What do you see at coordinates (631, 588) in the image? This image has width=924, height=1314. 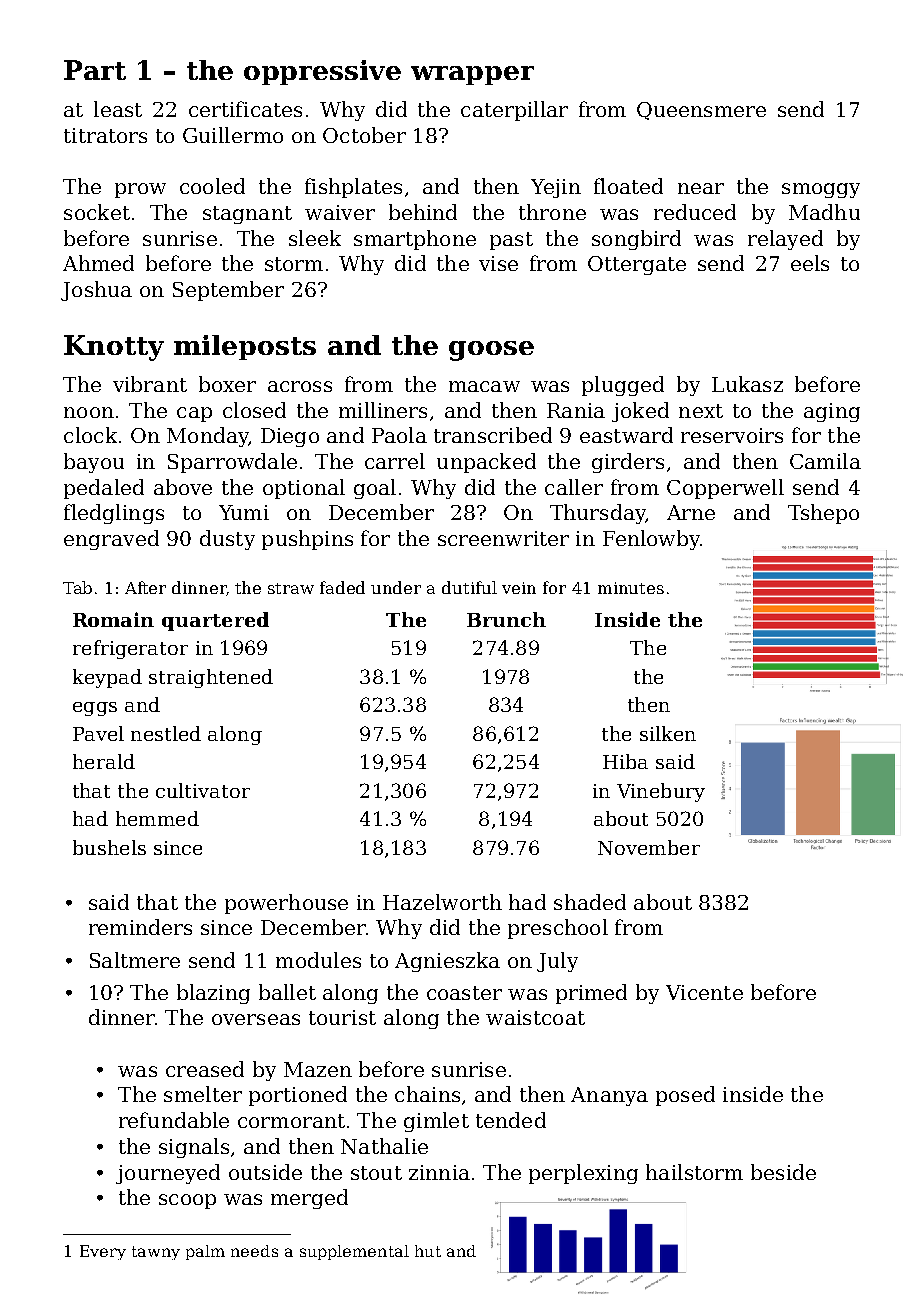 I see `minutes` at bounding box center [631, 588].
